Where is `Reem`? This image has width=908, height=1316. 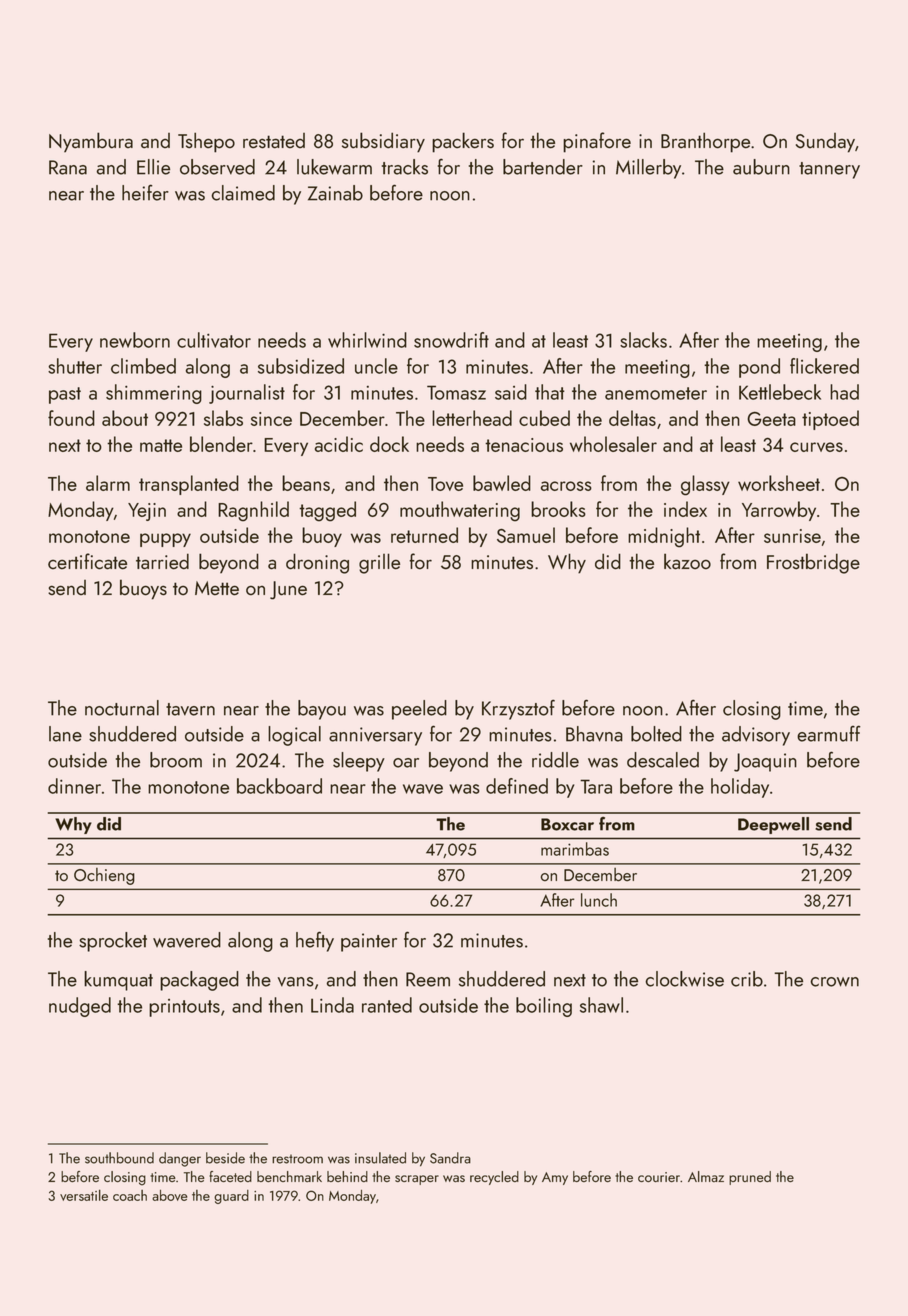
Reem is located at coordinates (428, 979).
